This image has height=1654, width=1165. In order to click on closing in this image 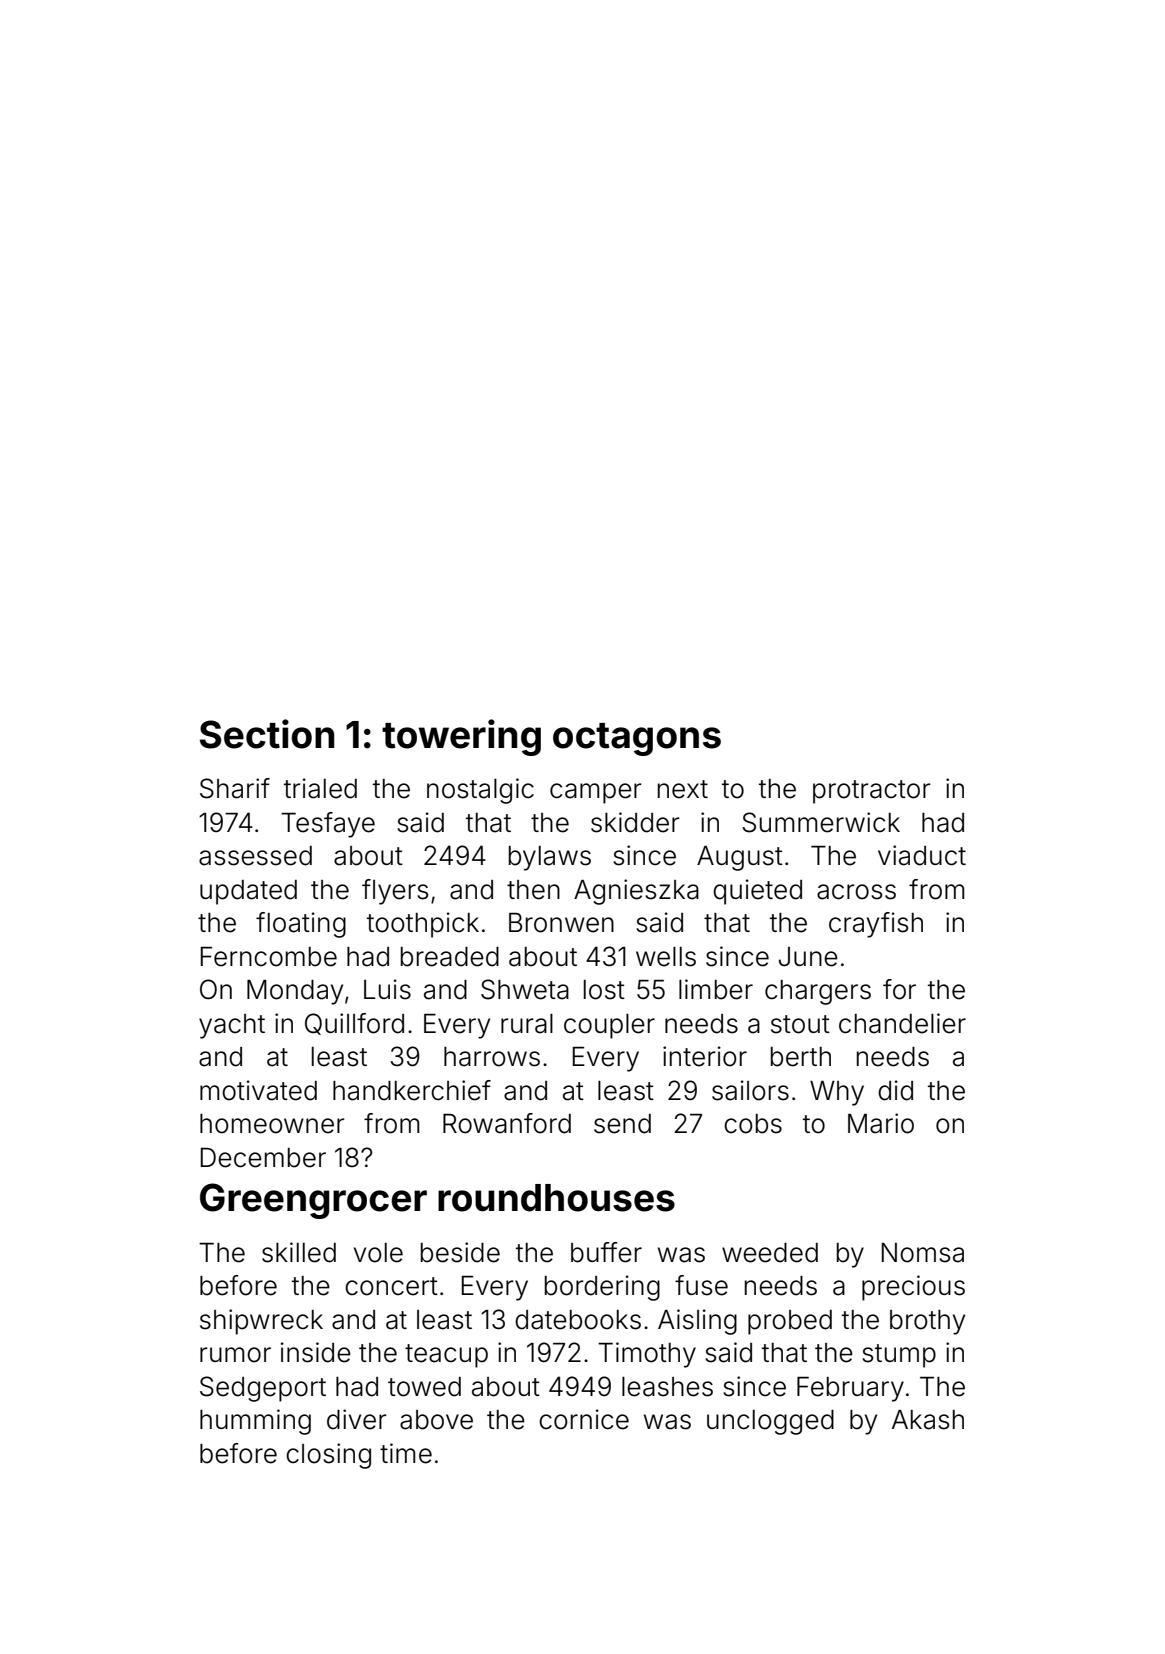, I will do `click(328, 1456)`.
